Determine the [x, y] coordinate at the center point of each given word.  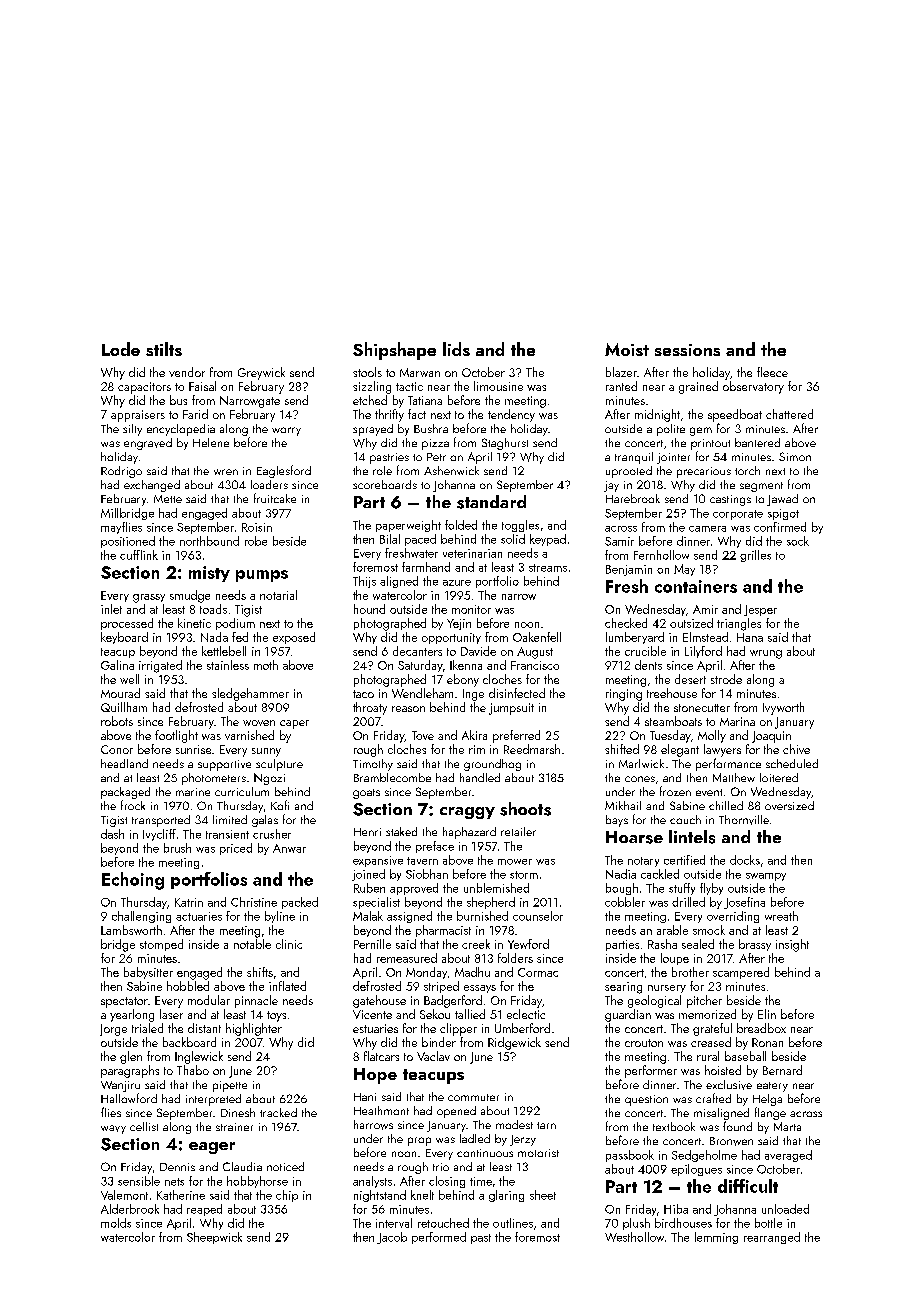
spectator [124, 1002]
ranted [621, 386]
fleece [772, 372]
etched [370, 400]
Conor [117, 749]
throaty [370, 708]
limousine [498, 386]
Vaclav [433, 1056]
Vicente [372, 1014]
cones [640, 779]
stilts [164, 349]
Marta [787, 1126]
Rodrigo [121, 472]
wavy [113, 1129]
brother [690, 972]
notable [252, 944]
